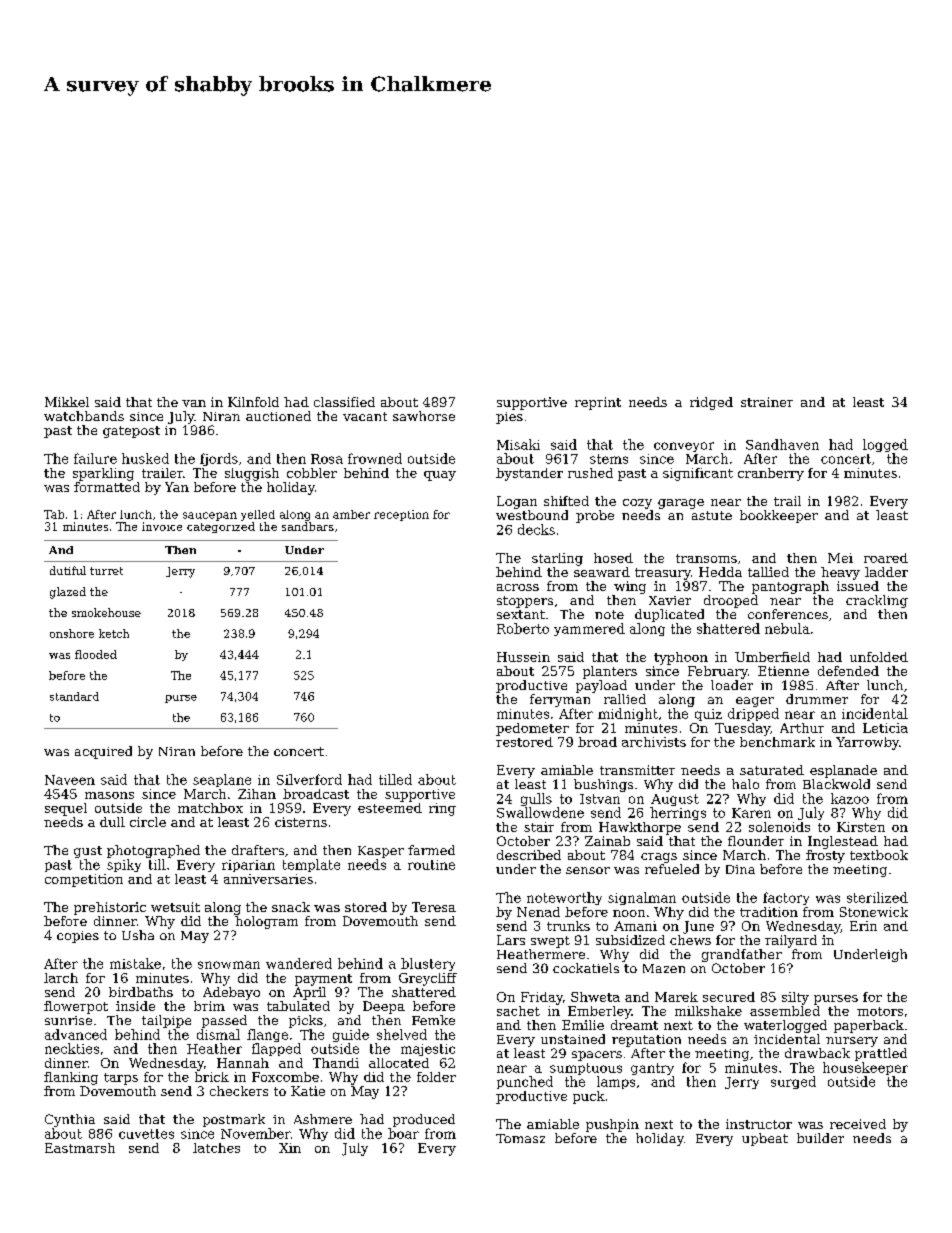 The width and height of the image is (952, 1233). I want to click on Mikkel, so click(67, 402).
